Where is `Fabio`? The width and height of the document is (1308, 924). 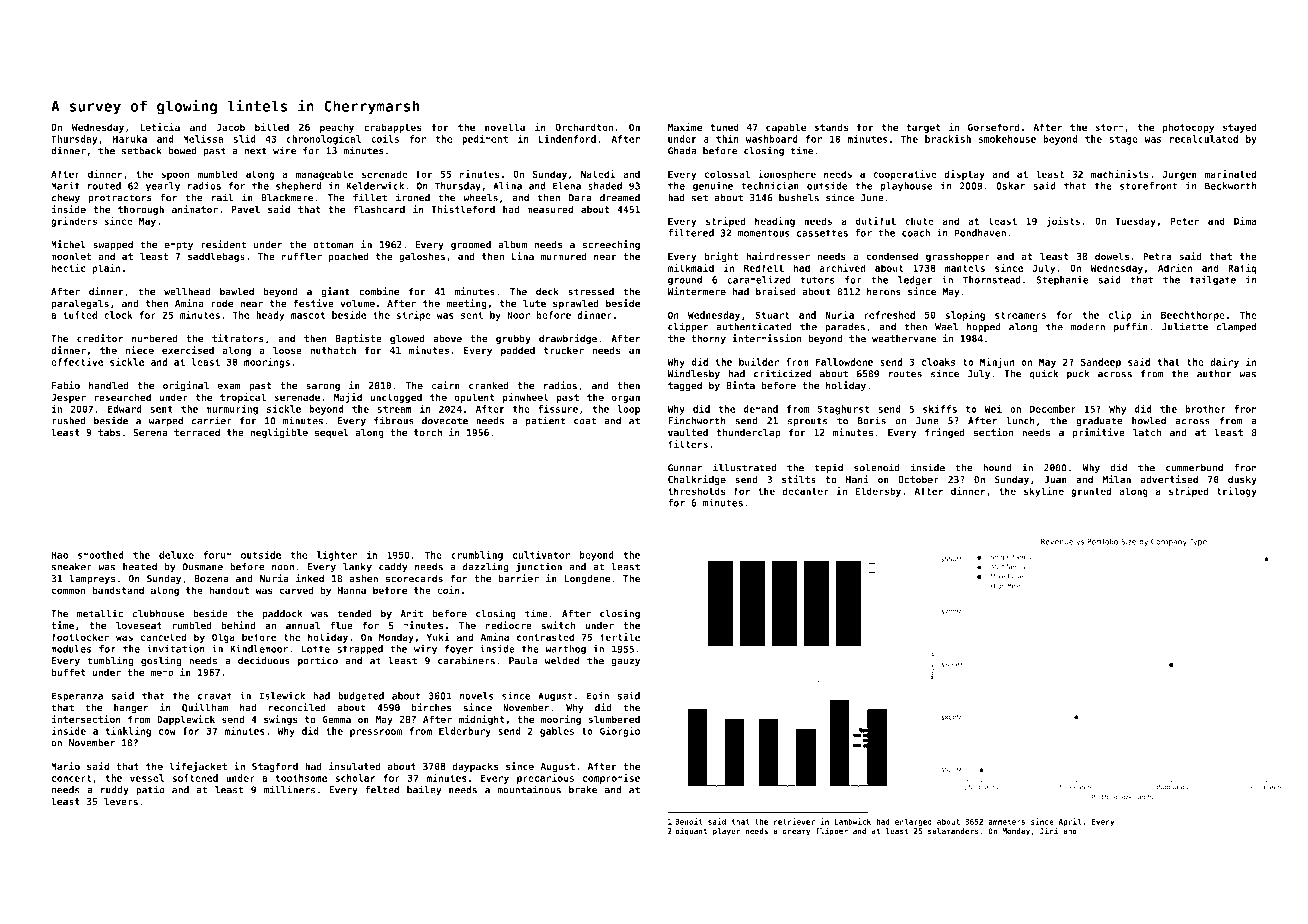
Fabio is located at coordinates (65, 385).
